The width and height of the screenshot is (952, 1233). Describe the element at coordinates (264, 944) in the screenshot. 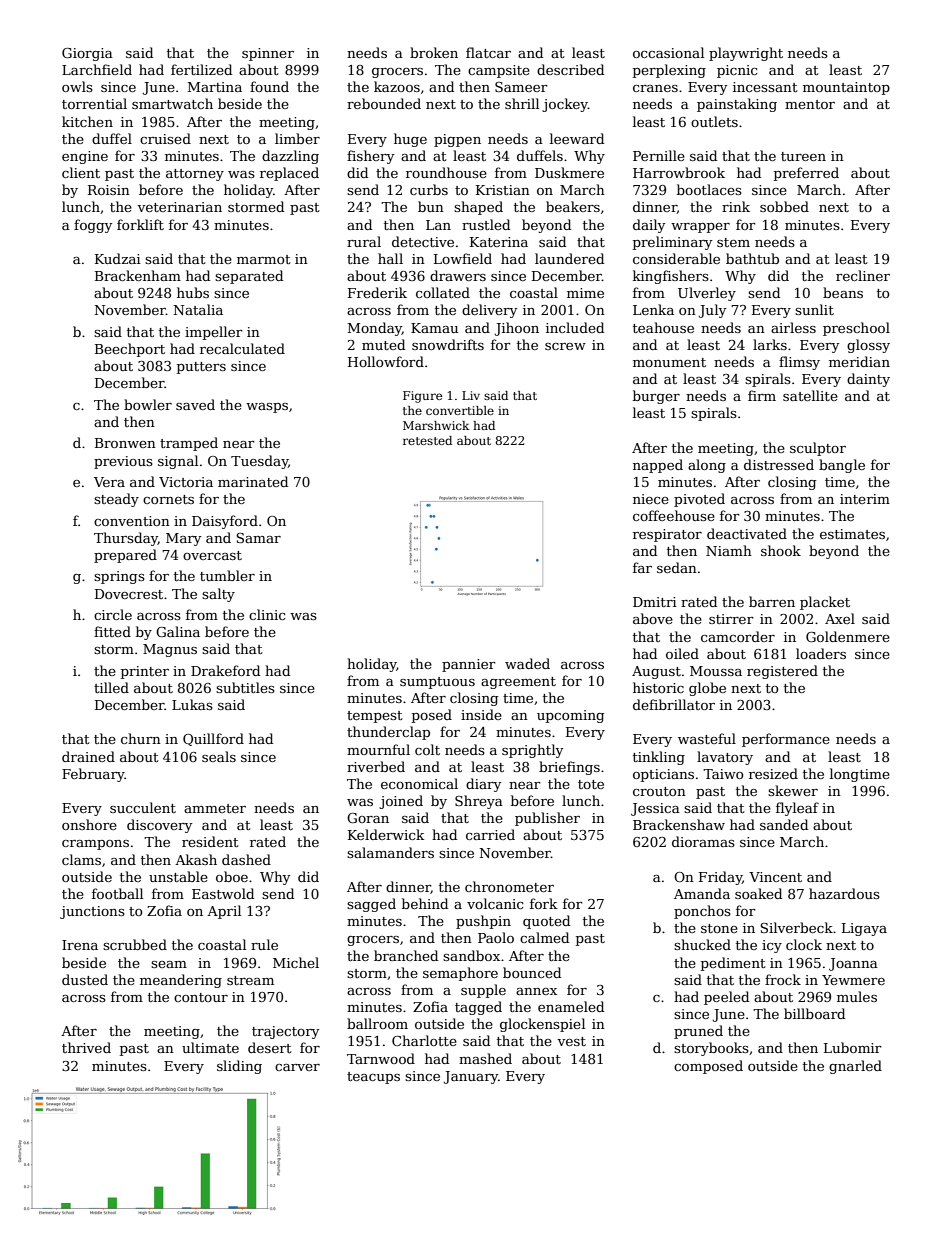

I see `rule` at that location.
